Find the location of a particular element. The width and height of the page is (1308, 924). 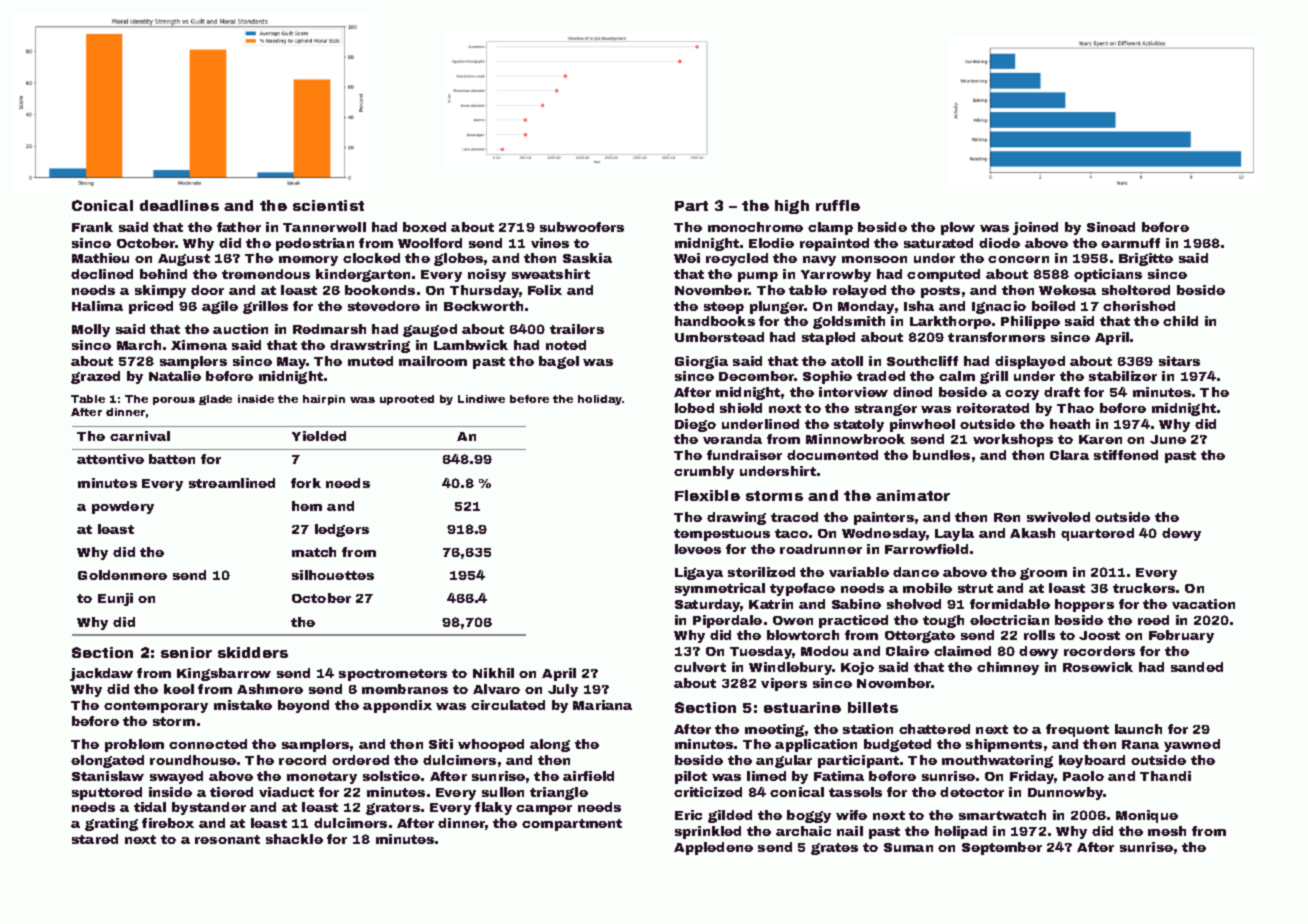

scientist is located at coordinates (328, 205).
